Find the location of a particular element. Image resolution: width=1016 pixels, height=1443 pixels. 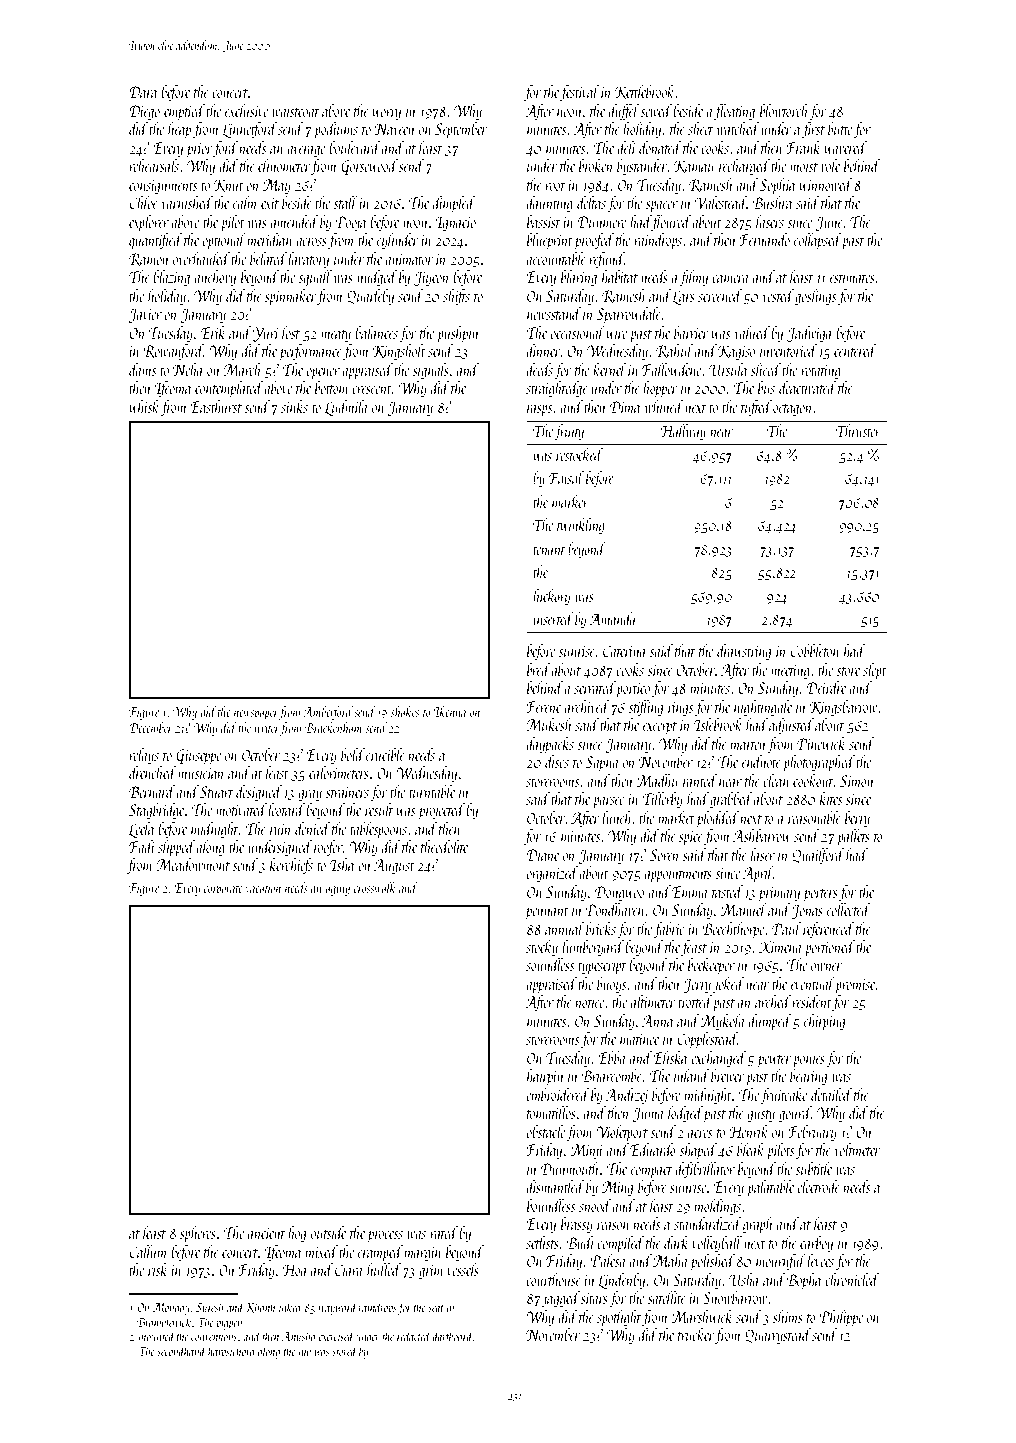

stocky is located at coordinates (542, 948).
